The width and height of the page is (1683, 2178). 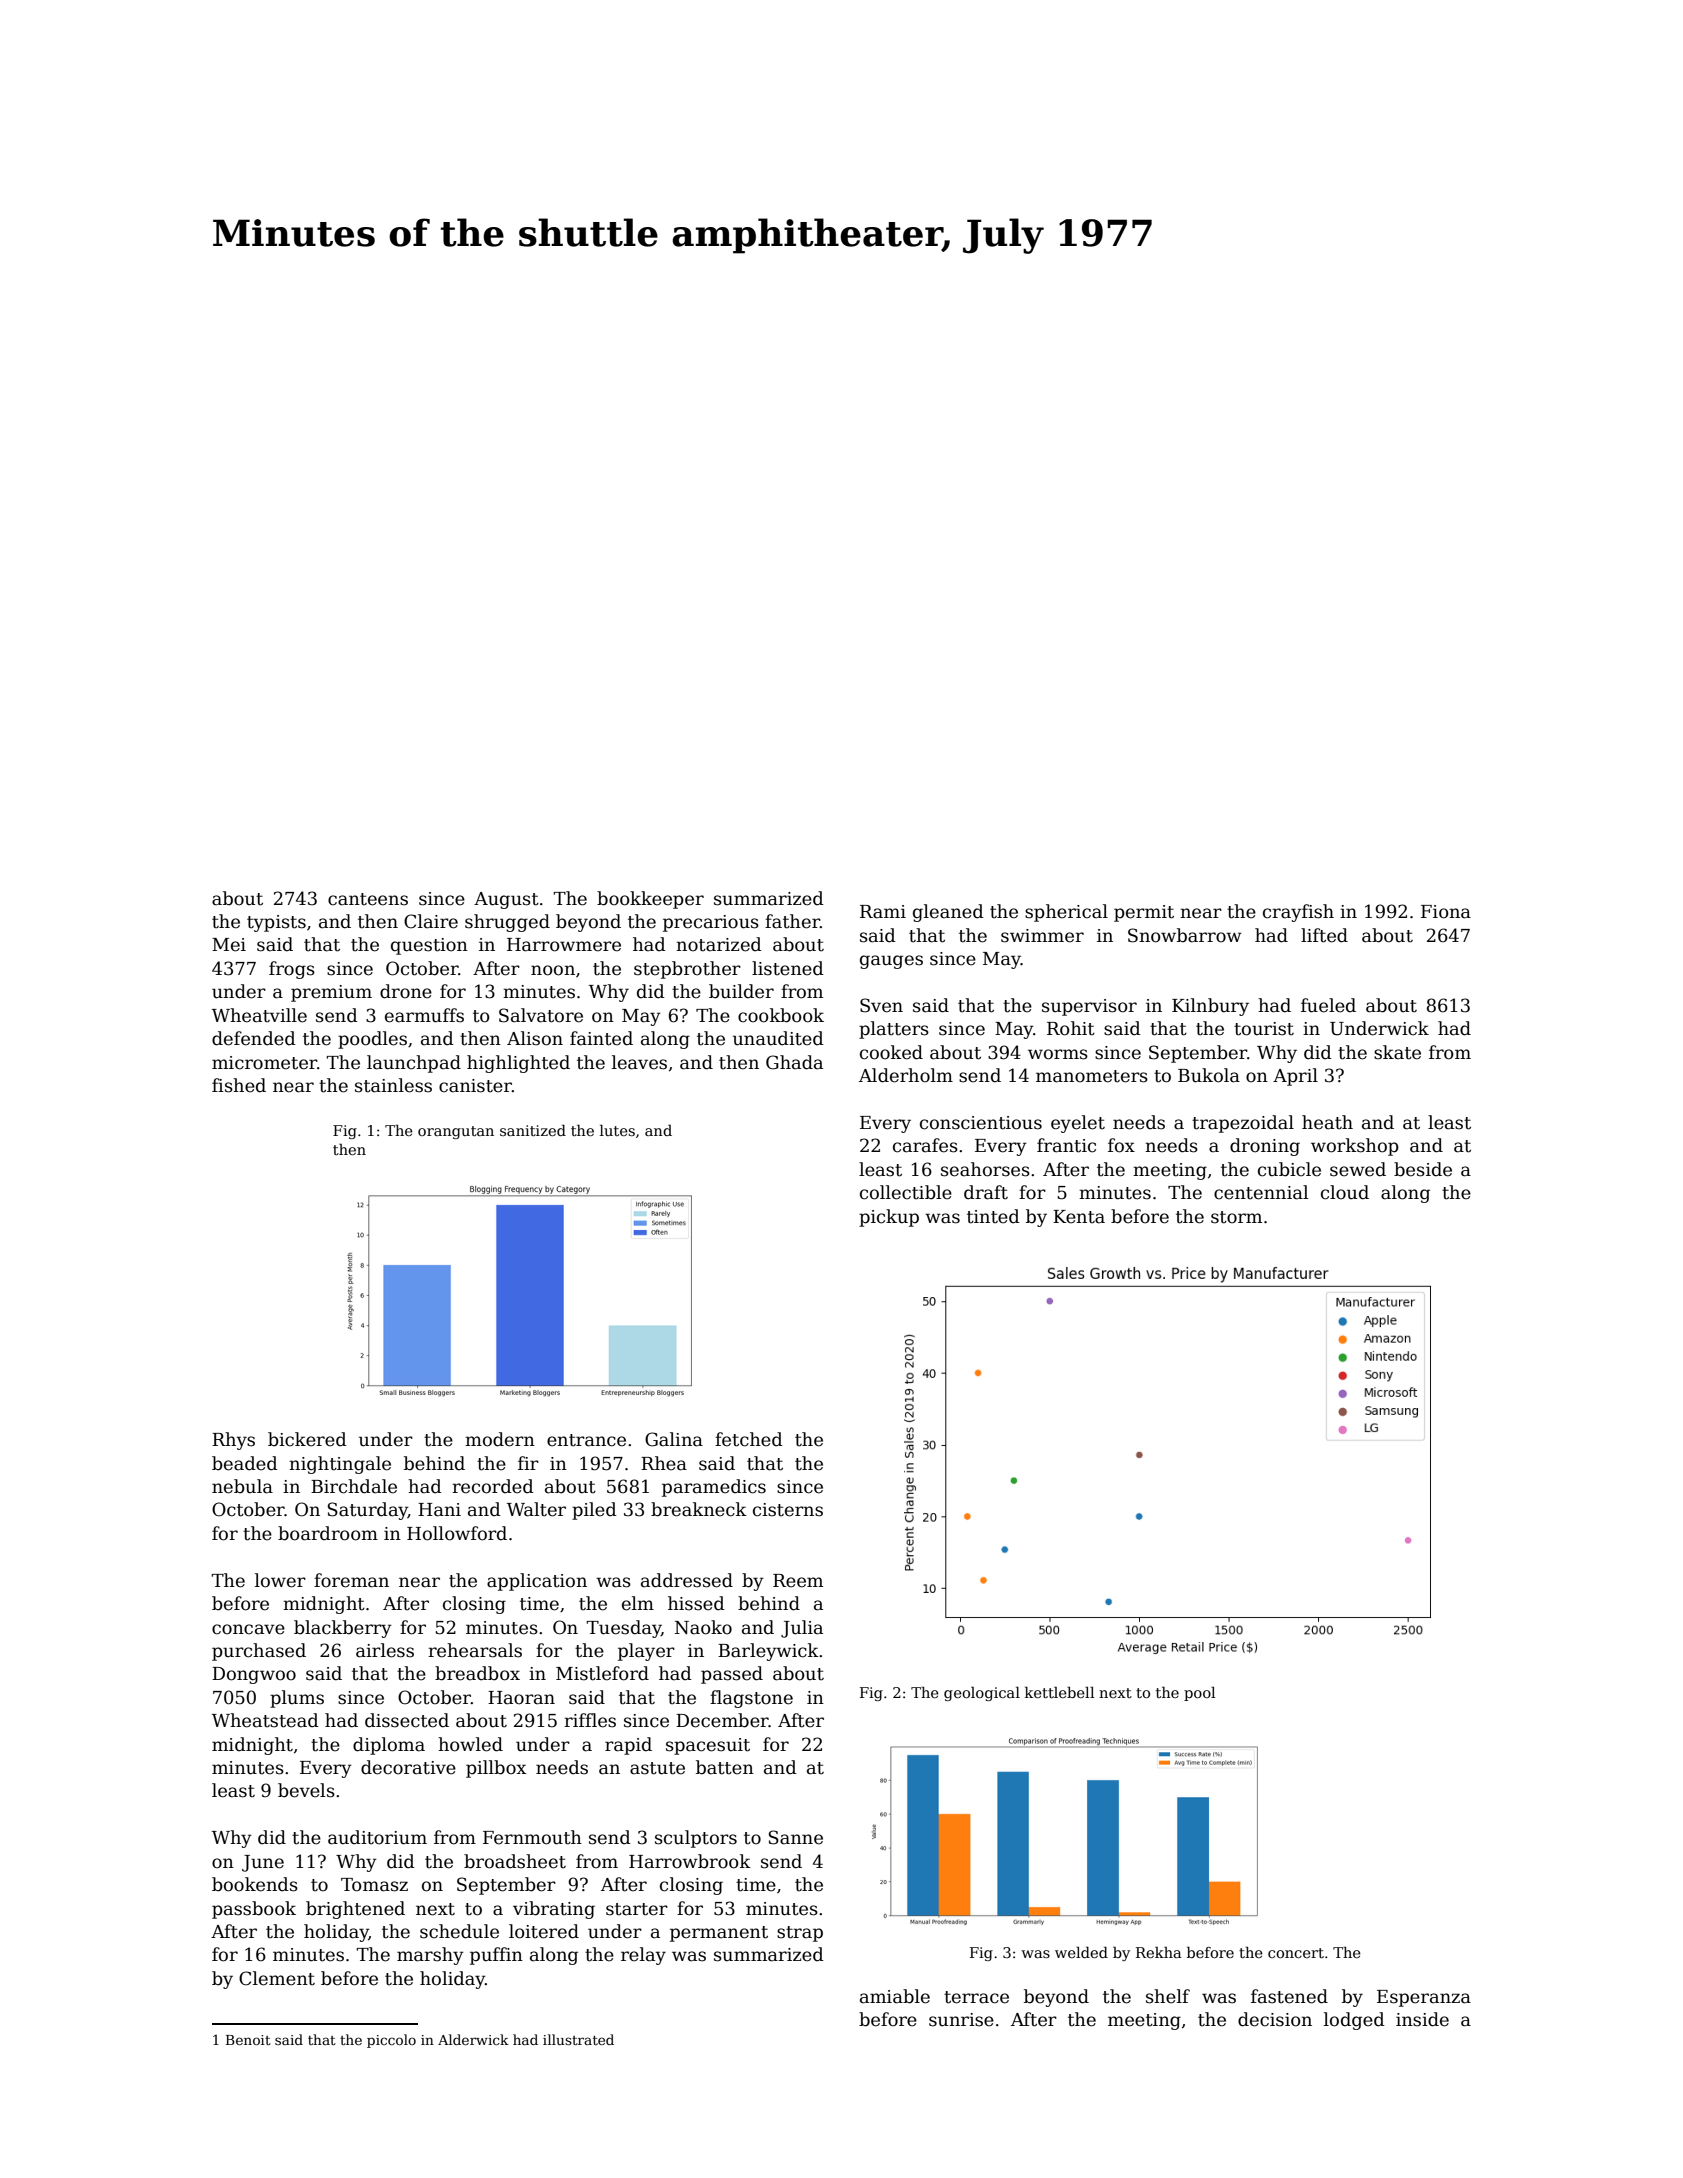 I want to click on concert, so click(x=1296, y=1953).
